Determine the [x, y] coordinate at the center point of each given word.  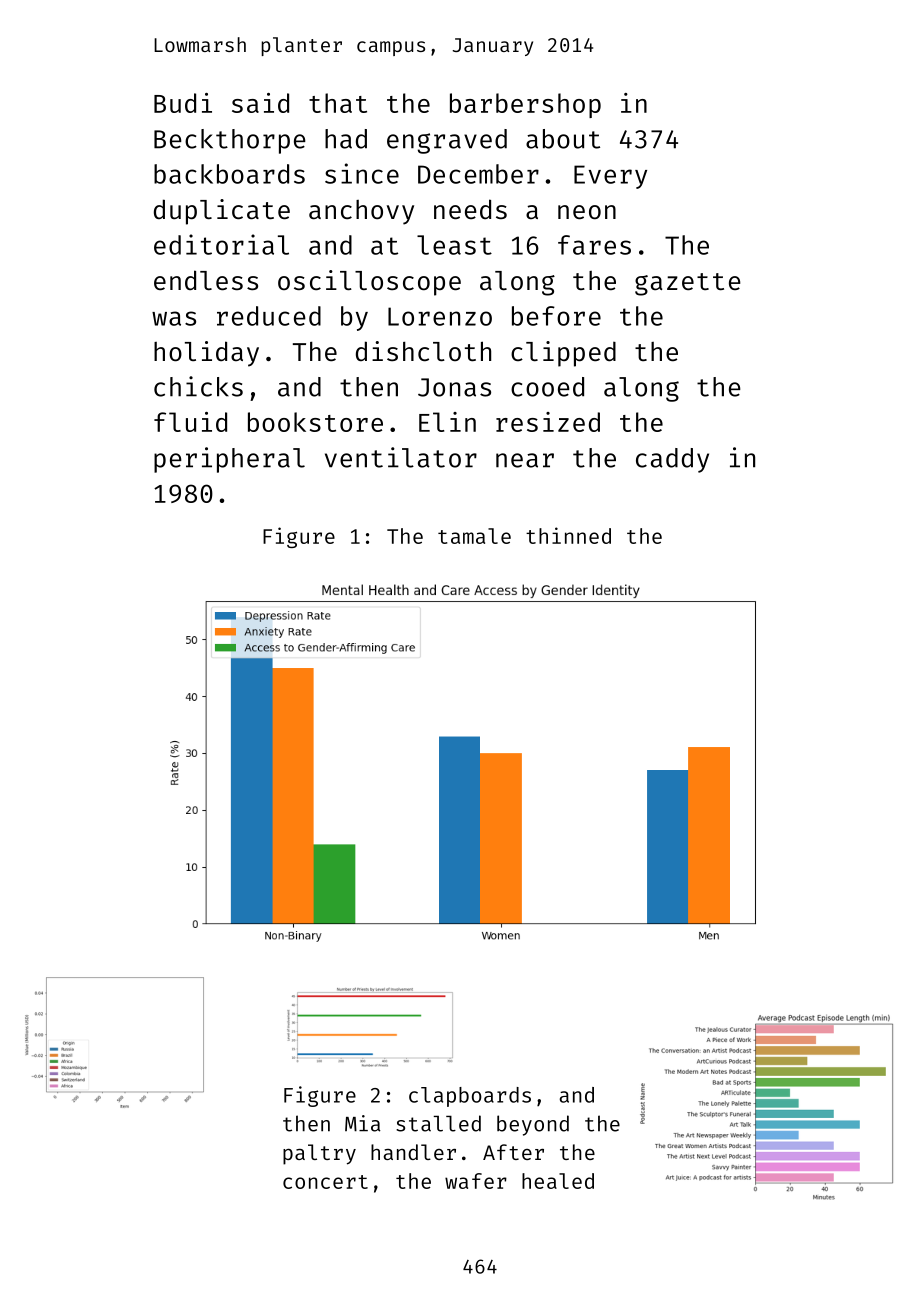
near [525, 460]
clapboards [470, 1097]
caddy [672, 460]
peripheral [229, 460]
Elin [447, 422]
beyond [533, 1125]
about [563, 139]
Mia [363, 1123]
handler [413, 1152]
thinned [568, 535]
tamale [474, 536]
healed [558, 1181]
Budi [183, 103]
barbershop [525, 105]
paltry [319, 1154]
